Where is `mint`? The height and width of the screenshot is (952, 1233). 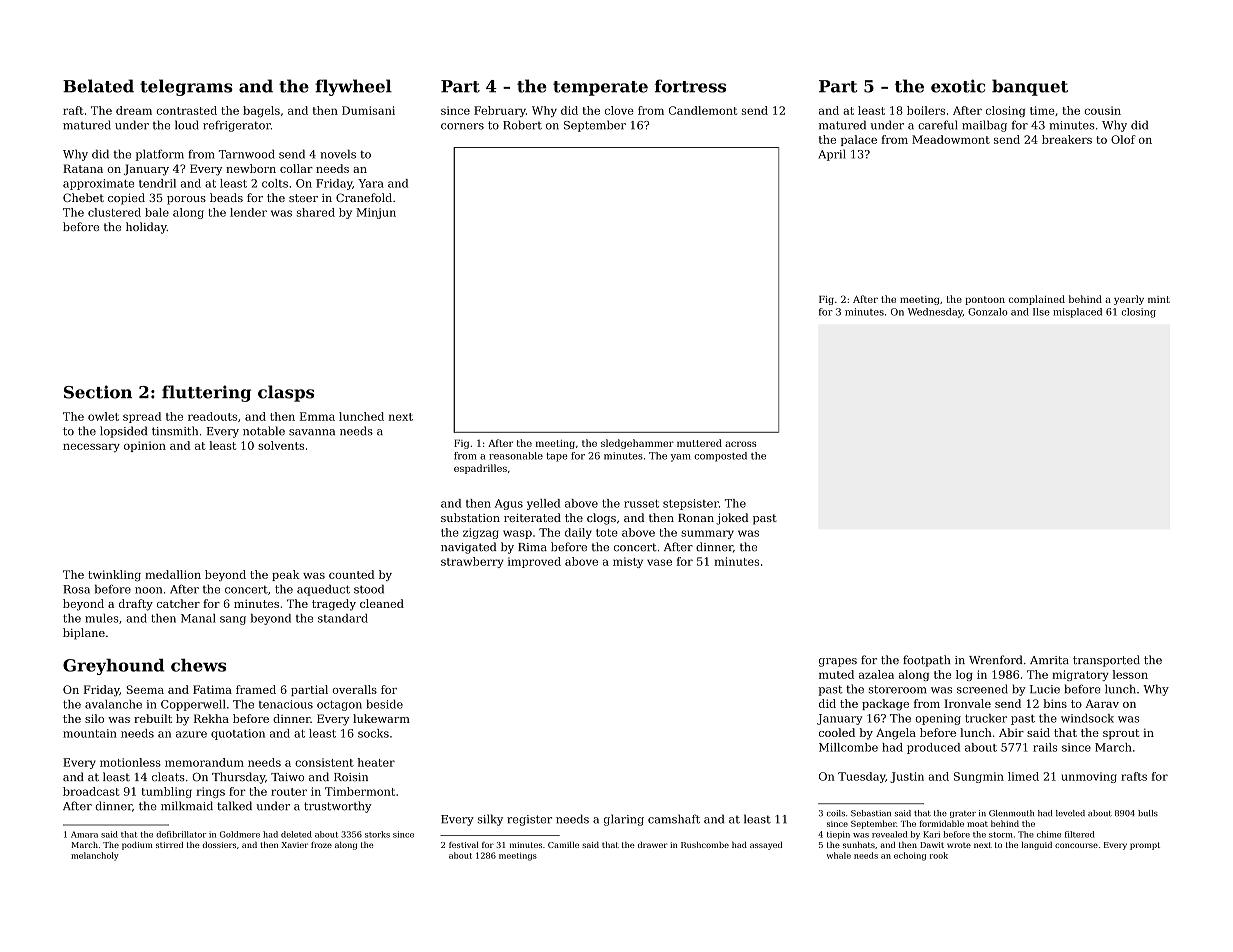
mint is located at coordinates (1159, 299).
